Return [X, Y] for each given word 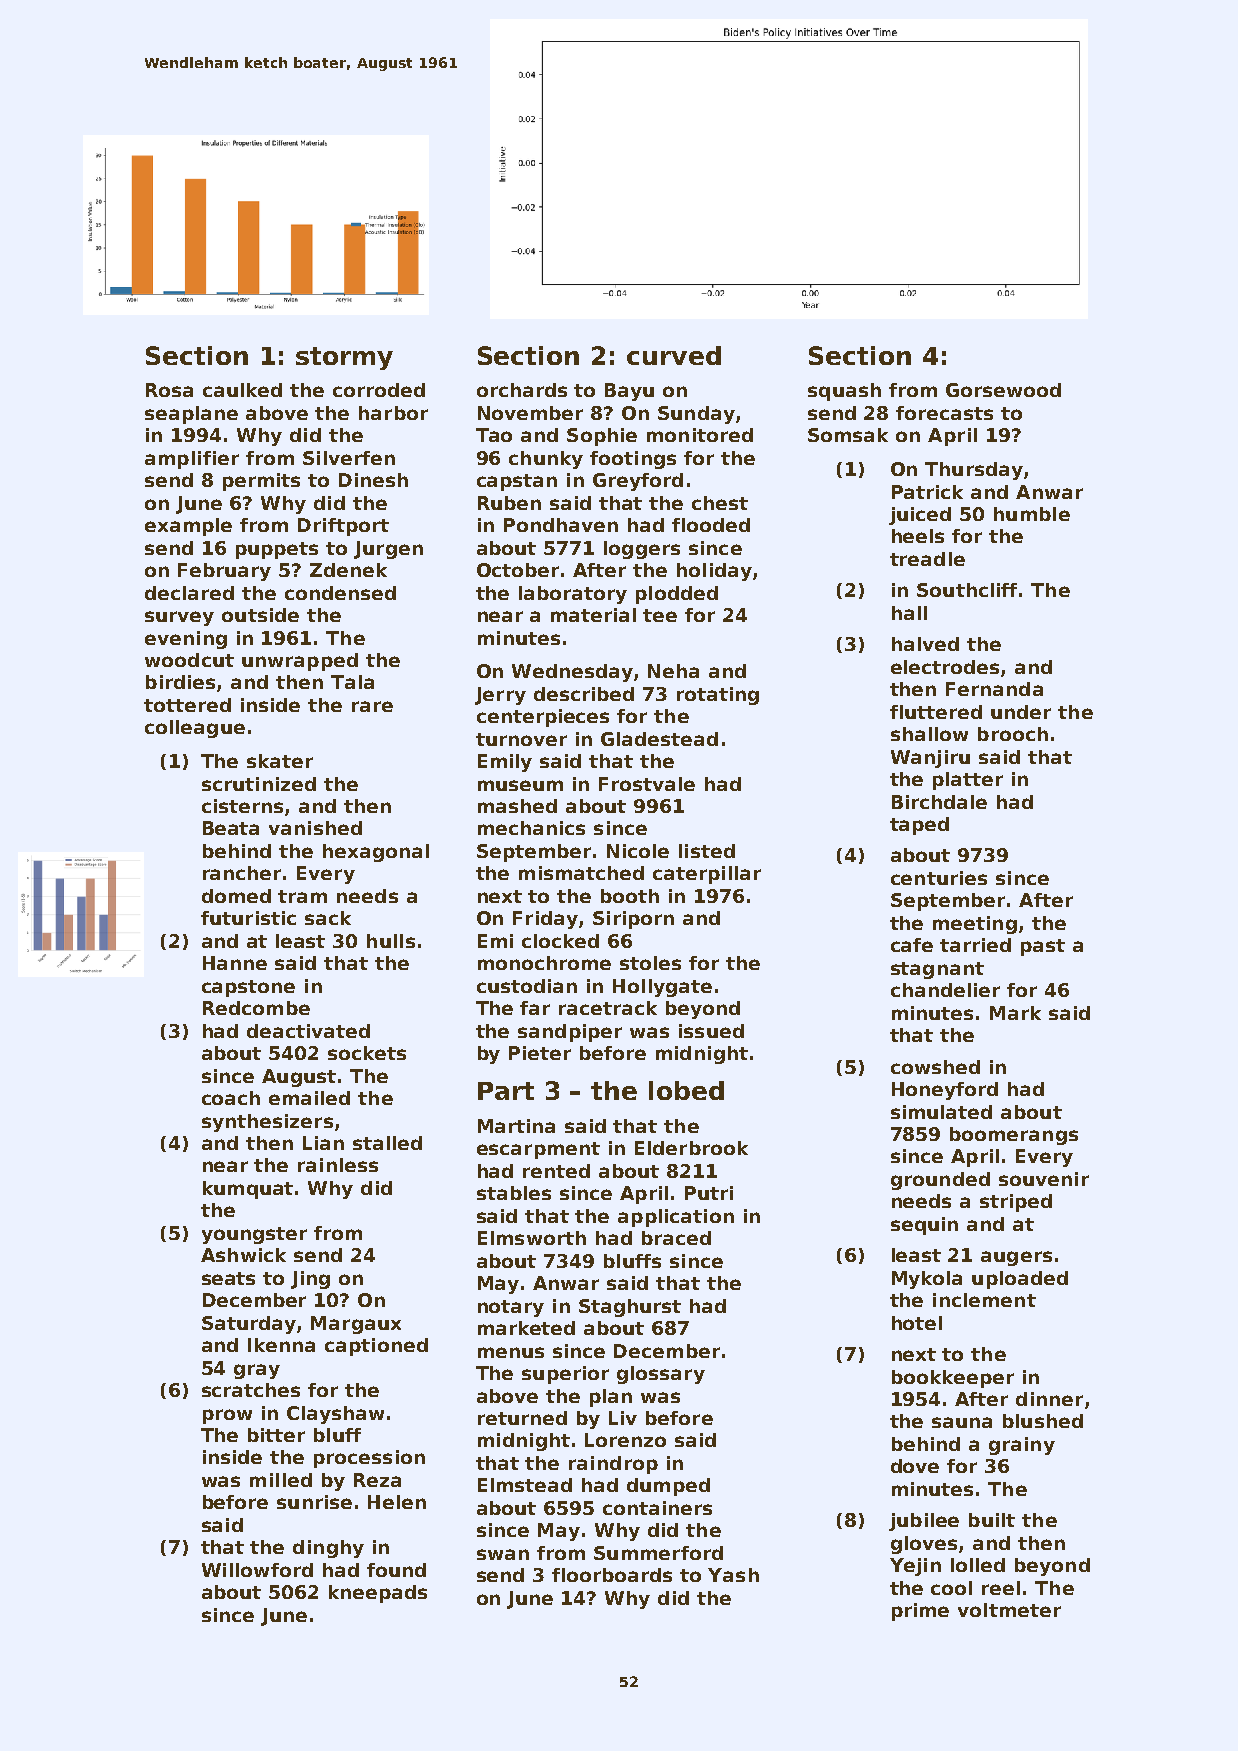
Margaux [356, 1325]
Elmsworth [532, 1238]
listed [707, 851]
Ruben [509, 503]
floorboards [612, 1575]
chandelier [945, 990]
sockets [367, 1053]
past [1043, 947]
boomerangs [1014, 1136]
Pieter [540, 1053]
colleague [195, 729]
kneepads [378, 1594]
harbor [393, 413]
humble [1032, 514]
